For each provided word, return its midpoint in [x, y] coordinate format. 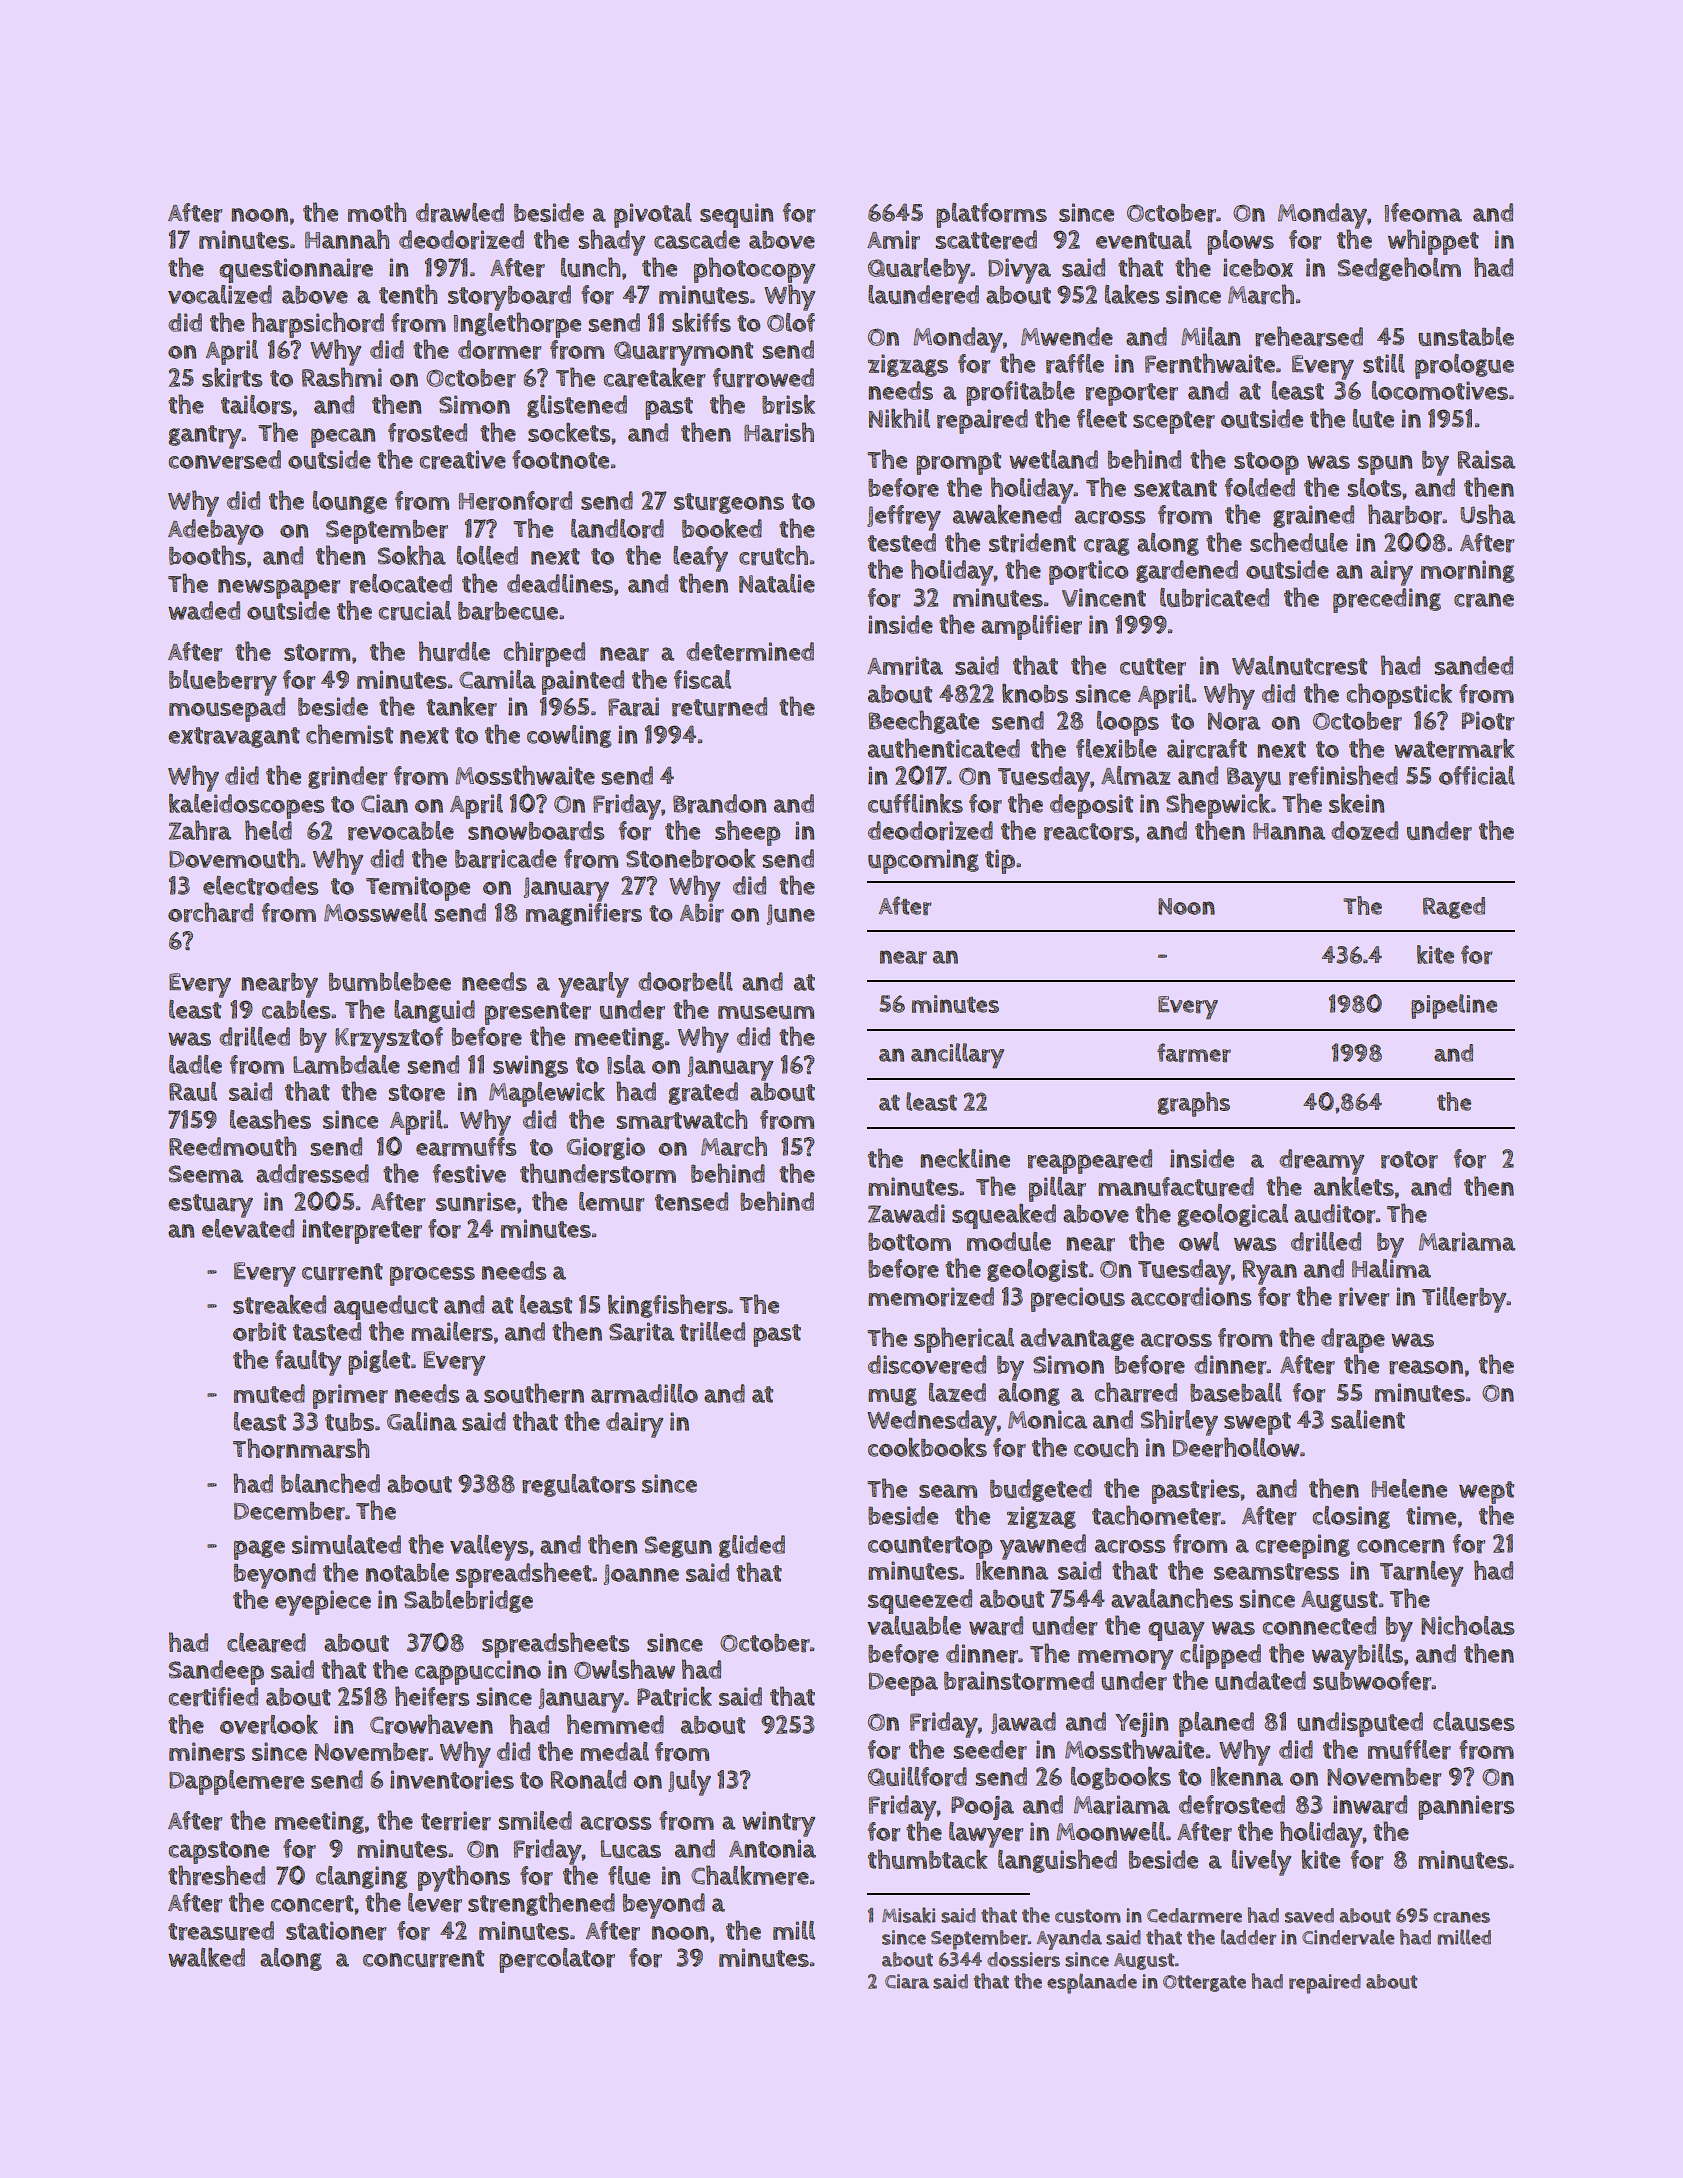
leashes [270, 1119]
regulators [578, 1485]
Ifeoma [1423, 212]
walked [206, 1957]
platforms [991, 215]
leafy [700, 559]
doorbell [685, 982]
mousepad [227, 709]
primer [350, 1396]
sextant [1175, 488]
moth [377, 212]
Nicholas [1467, 1625]
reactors [1089, 832]
